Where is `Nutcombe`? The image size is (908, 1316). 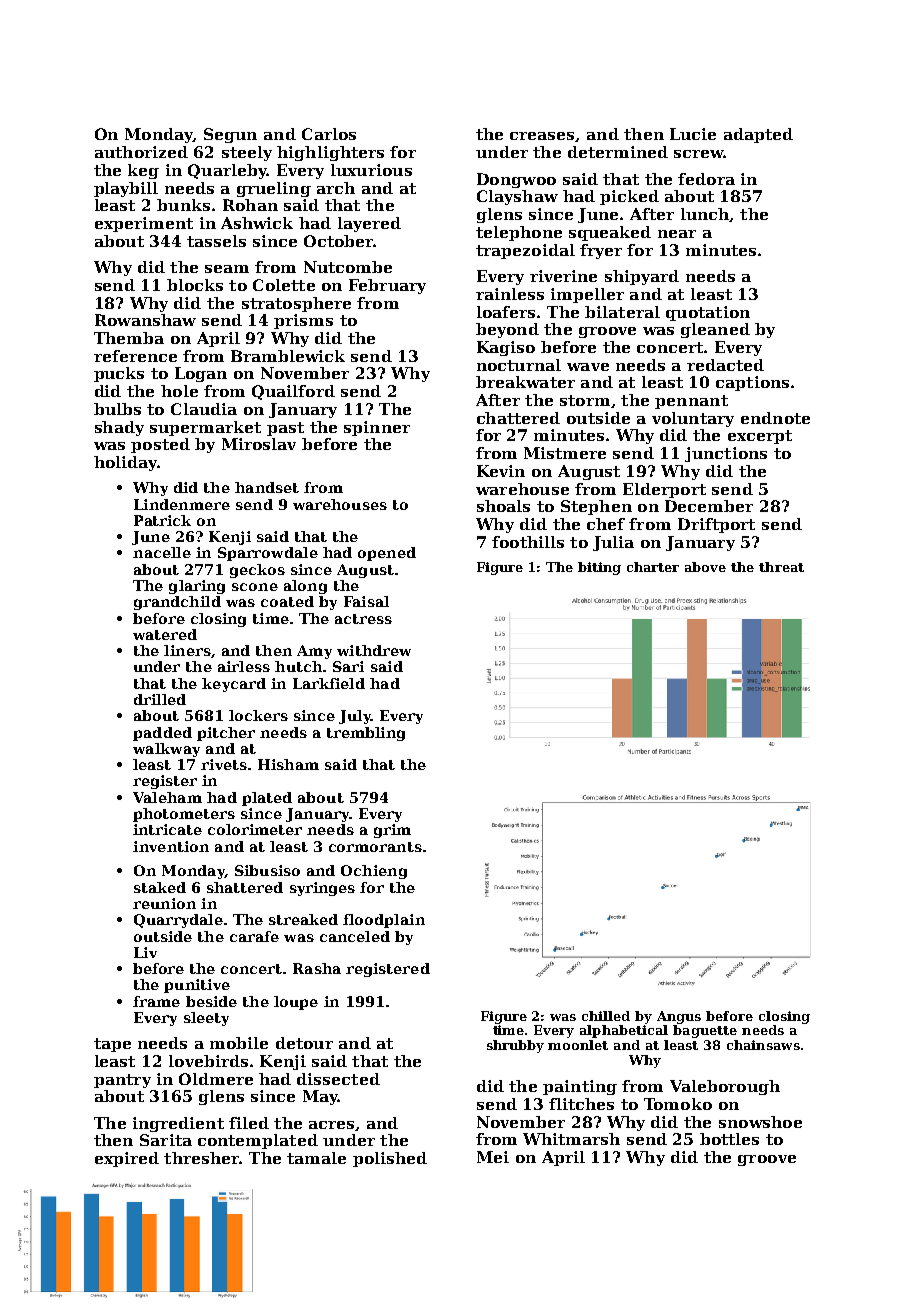
Nutcombe is located at coordinates (348, 267).
